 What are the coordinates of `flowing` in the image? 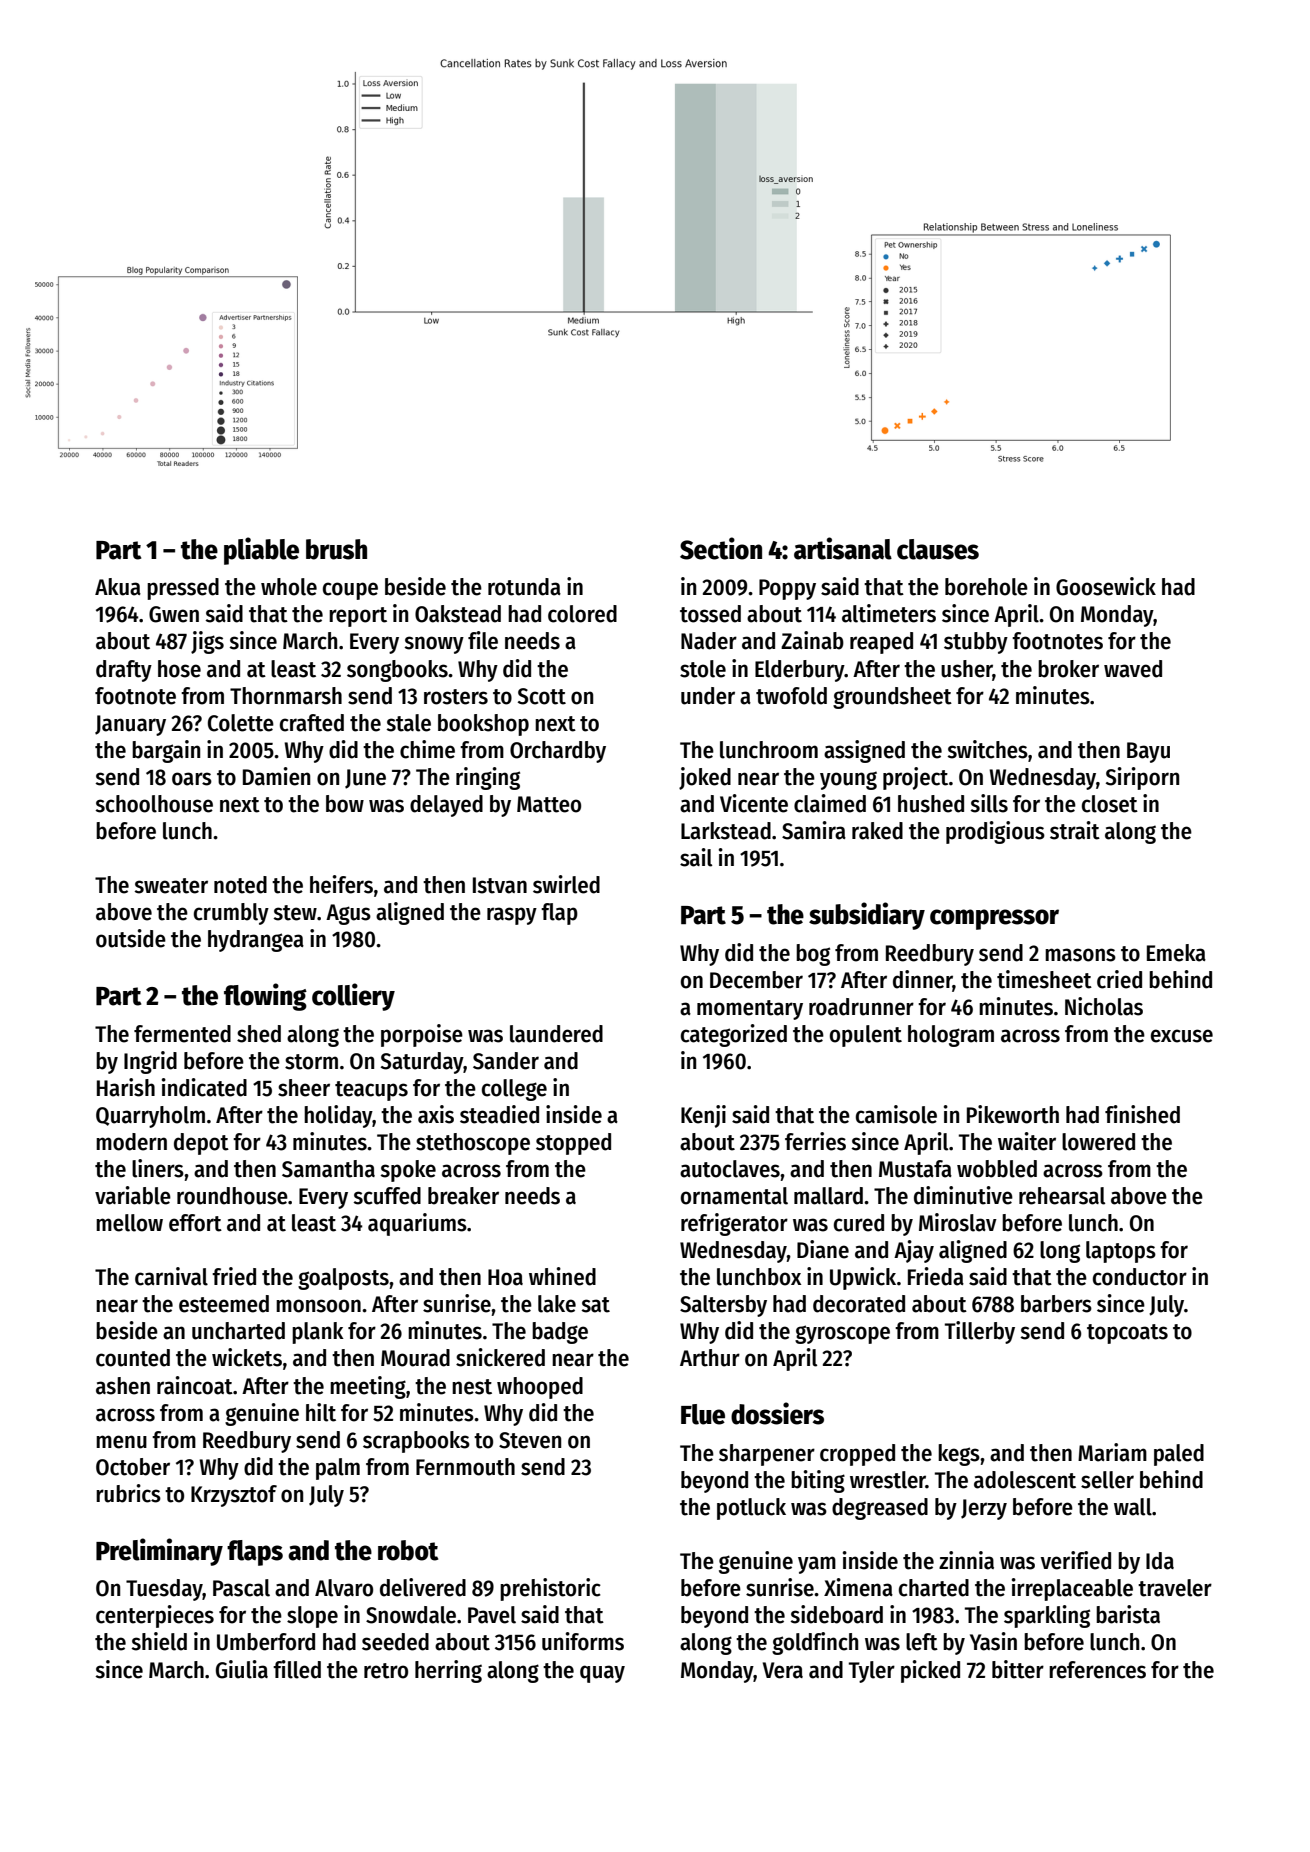 It's located at (265, 997).
